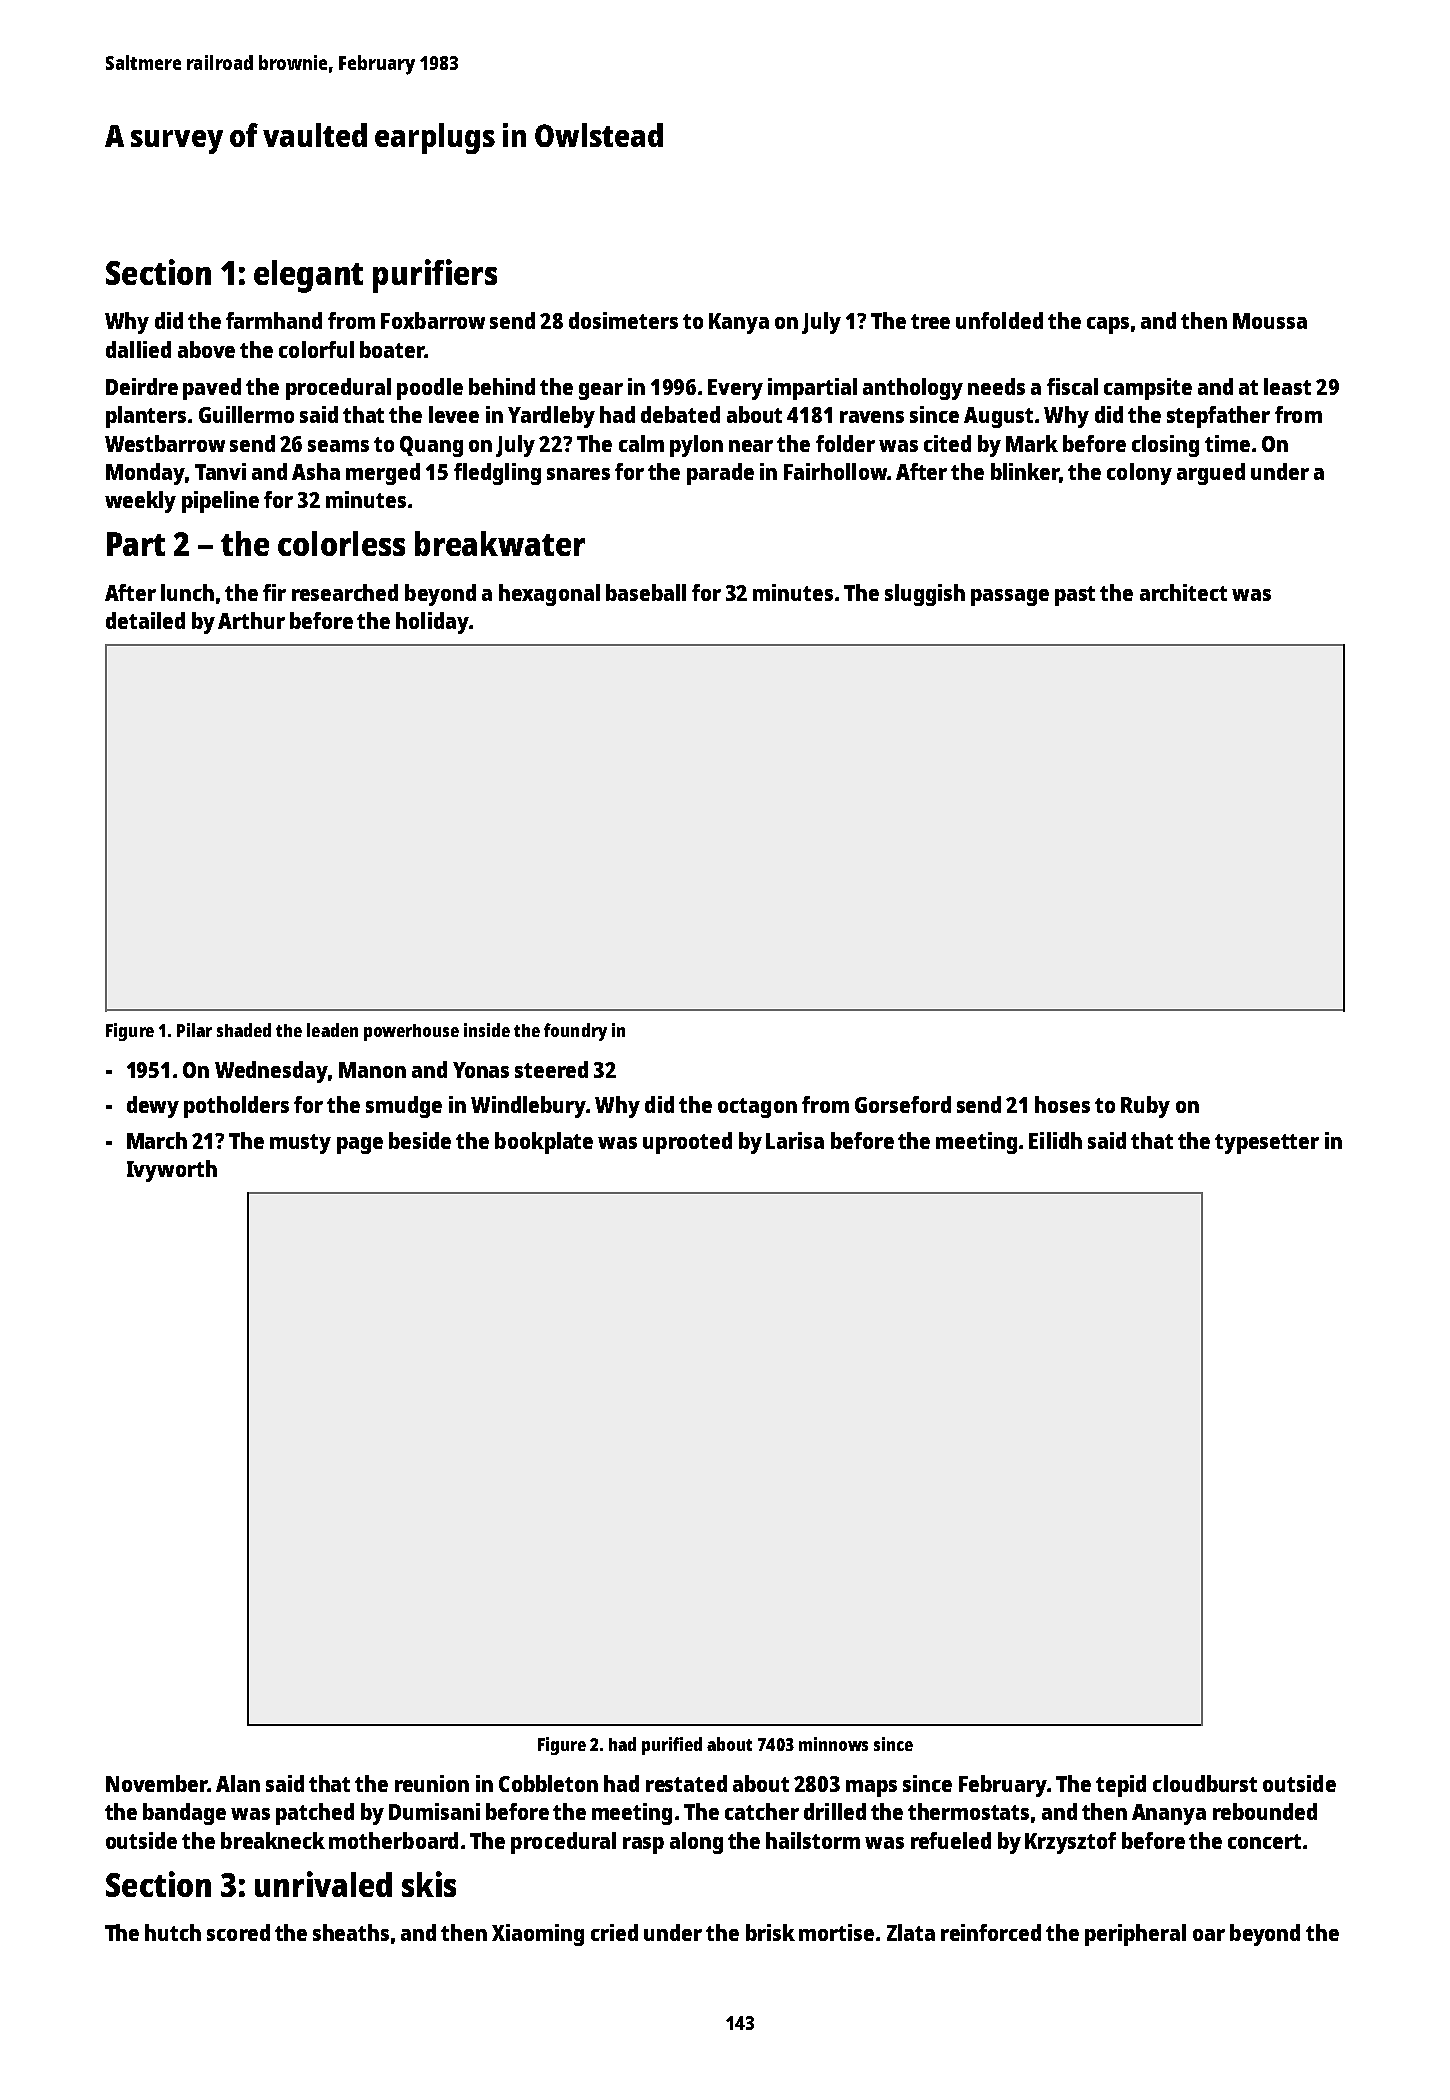 The image size is (1450, 2100). What do you see at coordinates (1121, 1786) in the page?
I see `tepid` at bounding box center [1121, 1786].
